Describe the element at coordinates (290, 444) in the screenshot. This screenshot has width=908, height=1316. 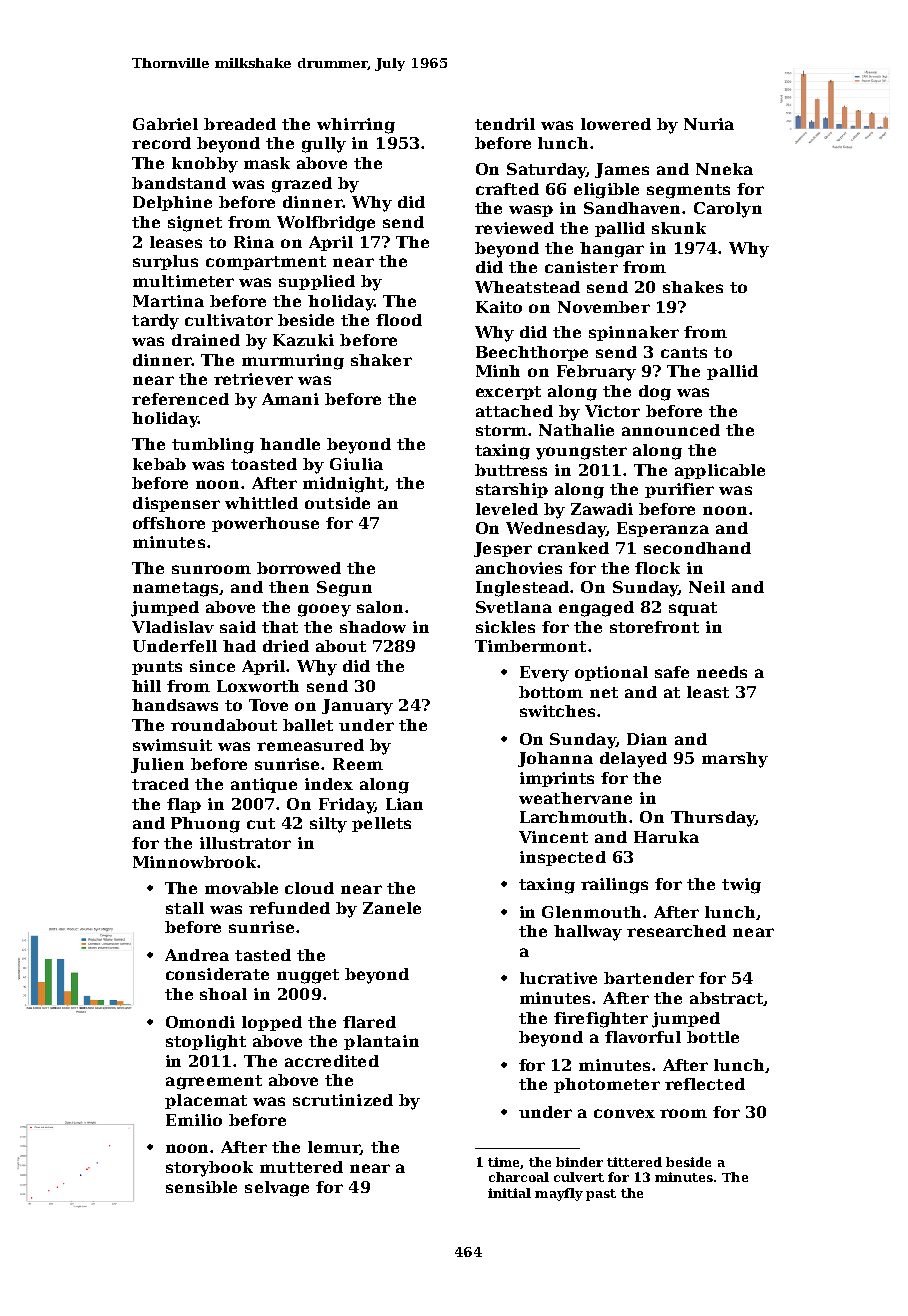
I see `handle` at that location.
